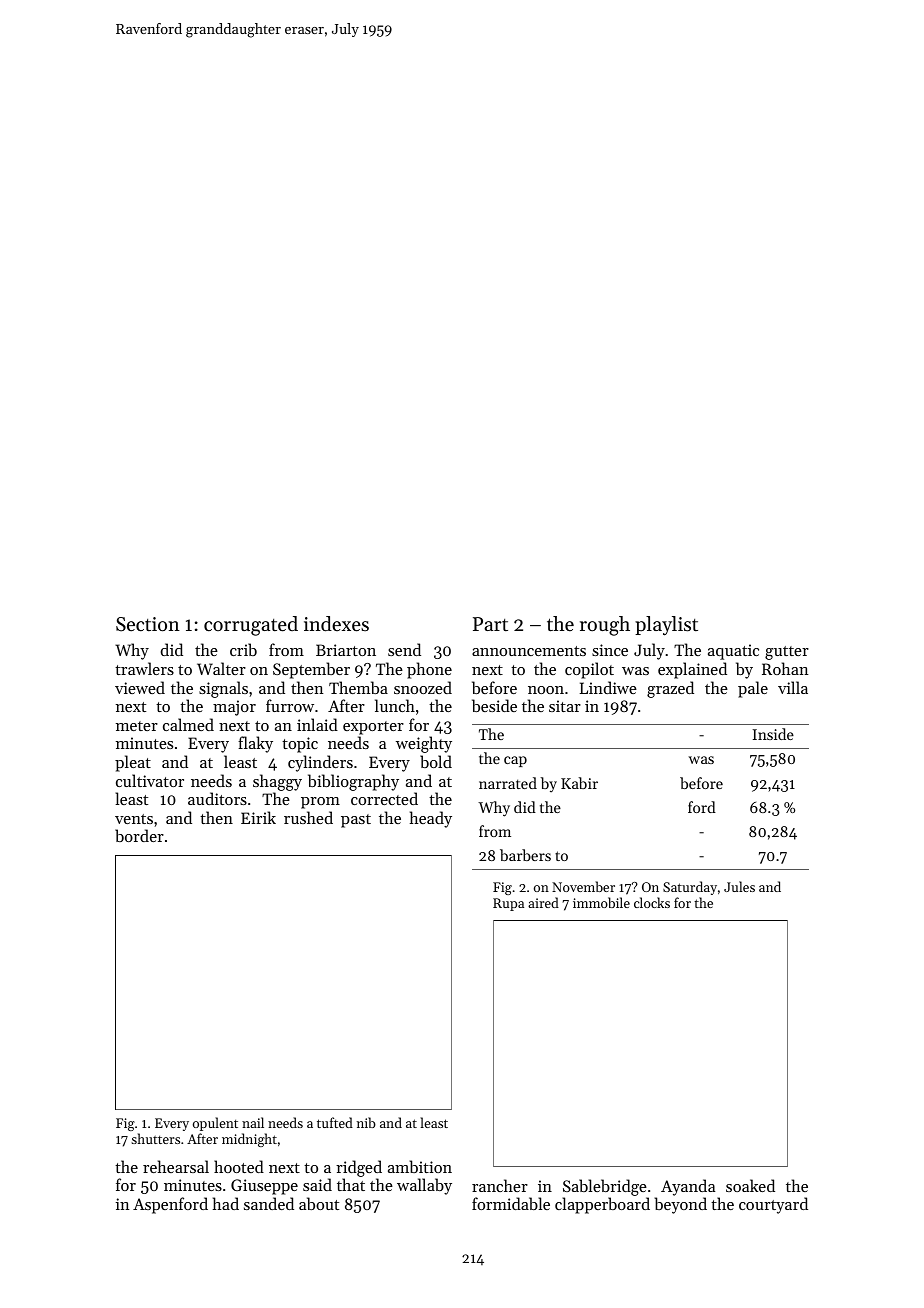 The height and width of the screenshot is (1308, 924). Describe the element at coordinates (215, 1124) in the screenshot. I see `opulent` at that location.
